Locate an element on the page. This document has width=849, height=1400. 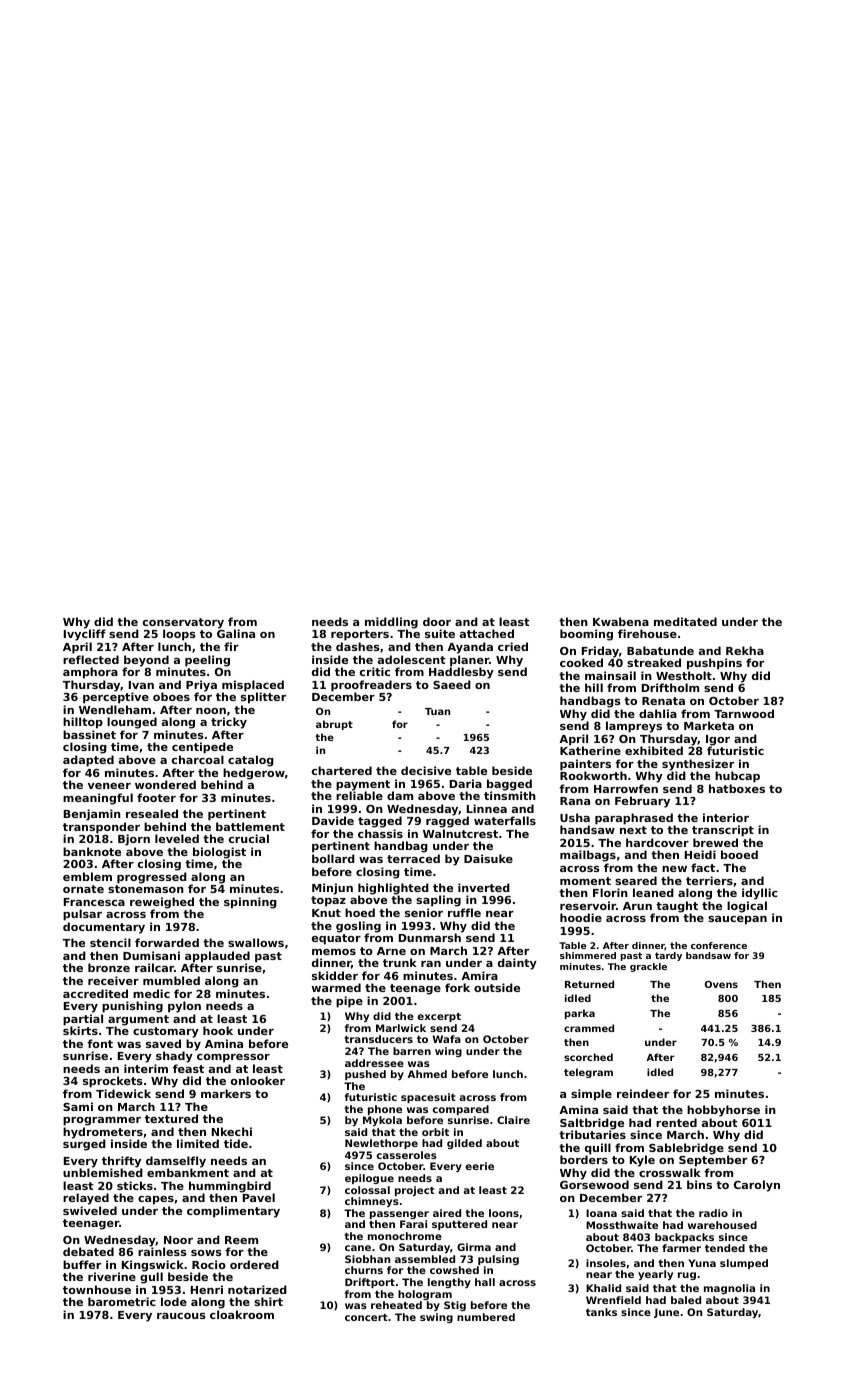
taught is located at coordinates (677, 907).
